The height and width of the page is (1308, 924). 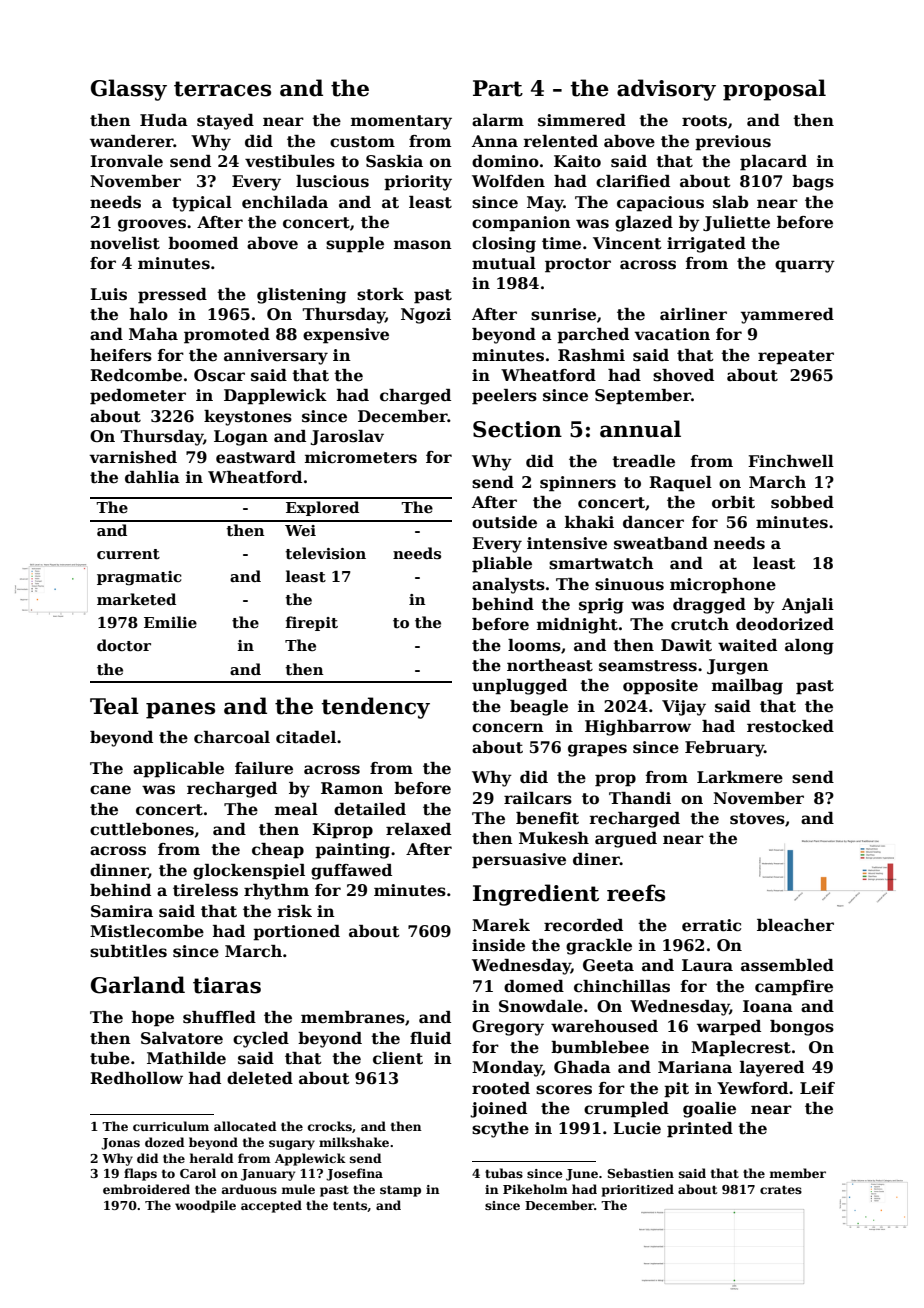 What do you see at coordinates (325, 553) in the page?
I see `television` at bounding box center [325, 553].
